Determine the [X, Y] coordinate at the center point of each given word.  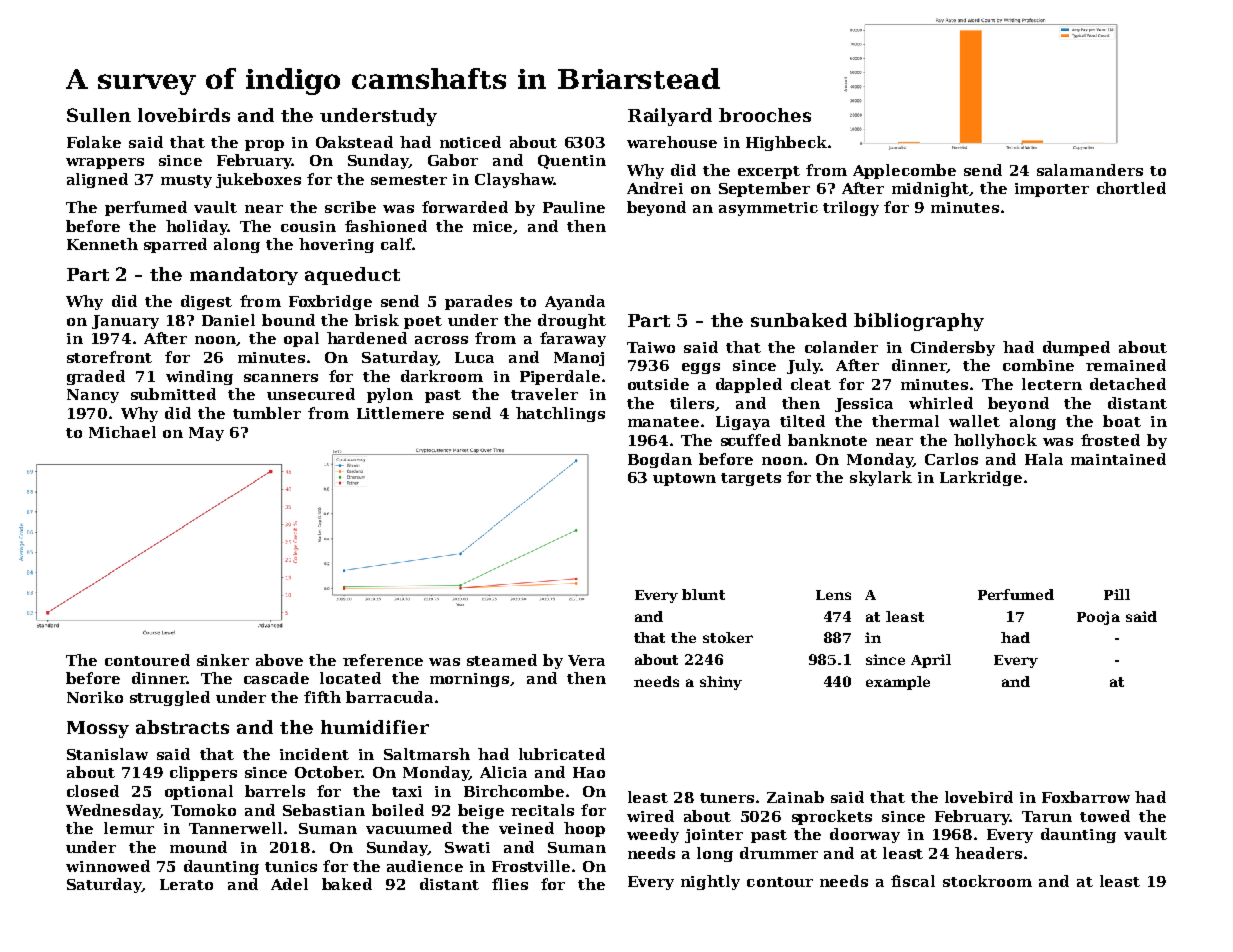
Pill [1117, 594]
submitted [173, 394]
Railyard [670, 117]
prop [264, 145]
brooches [765, 115]
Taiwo [651, 347]
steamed [502, 660]
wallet [974, 421]
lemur [129, 828]
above [279, 660]
